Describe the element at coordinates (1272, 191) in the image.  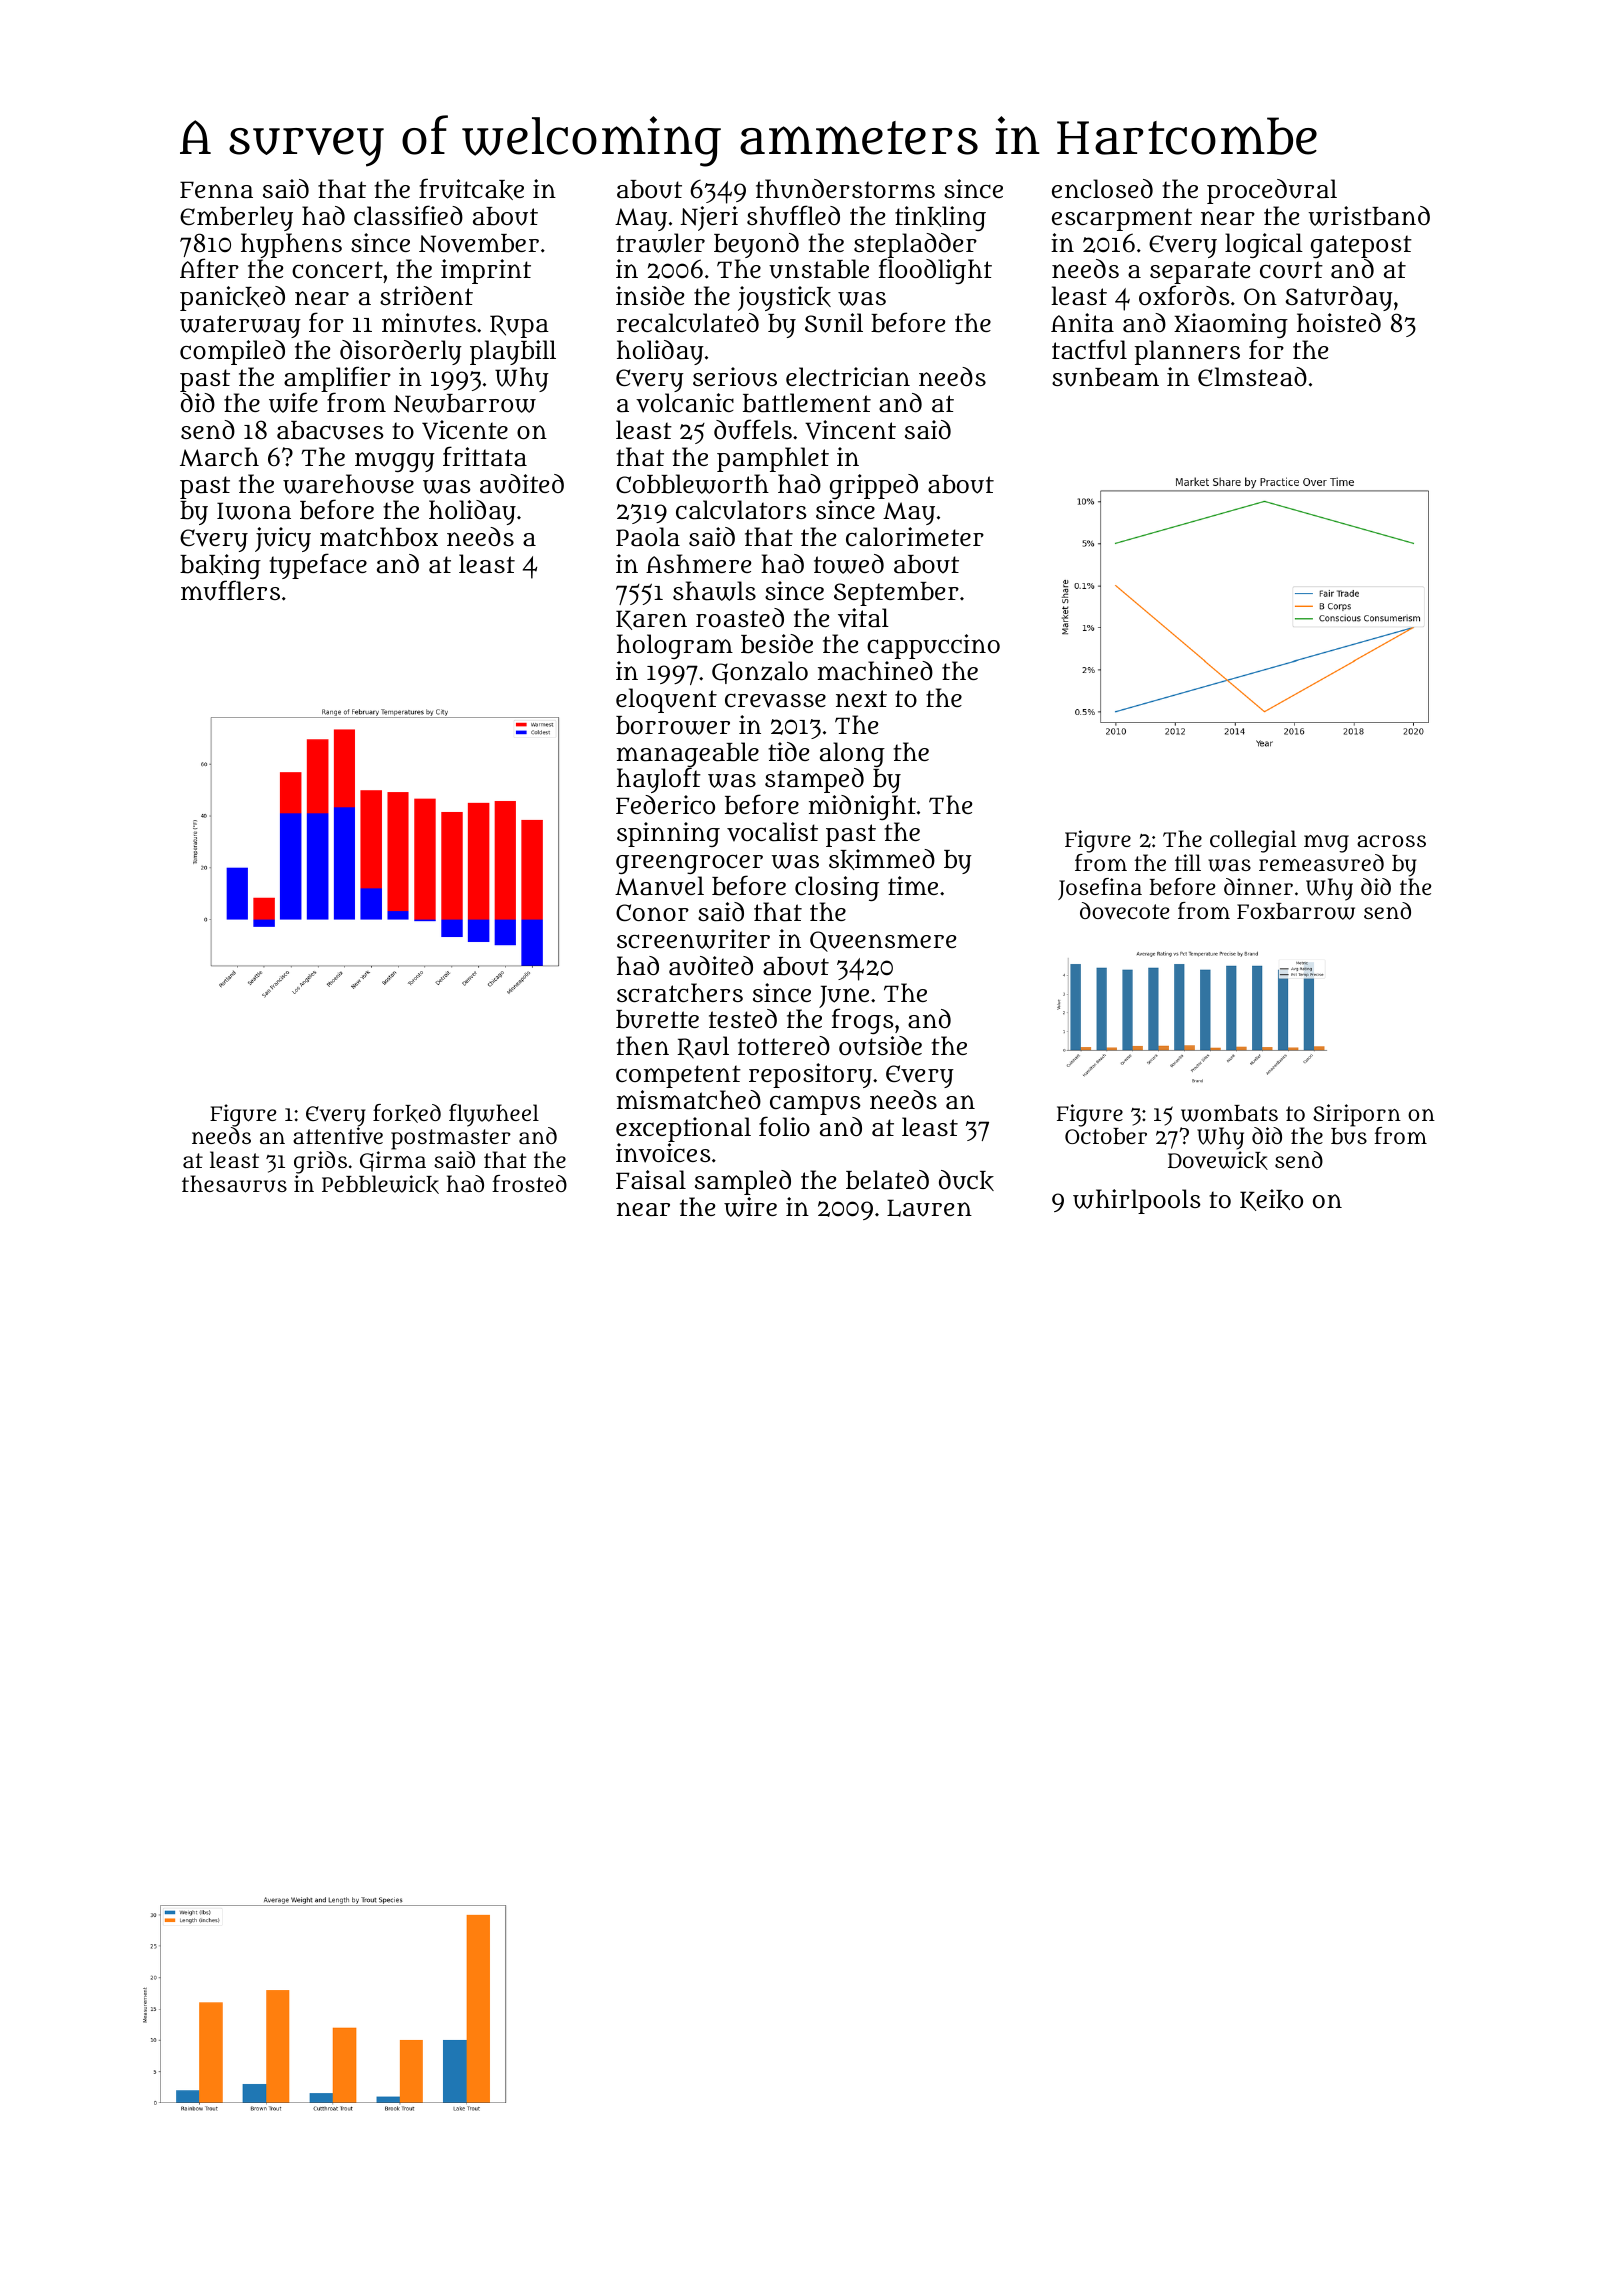
I see `procedural` at that location.
